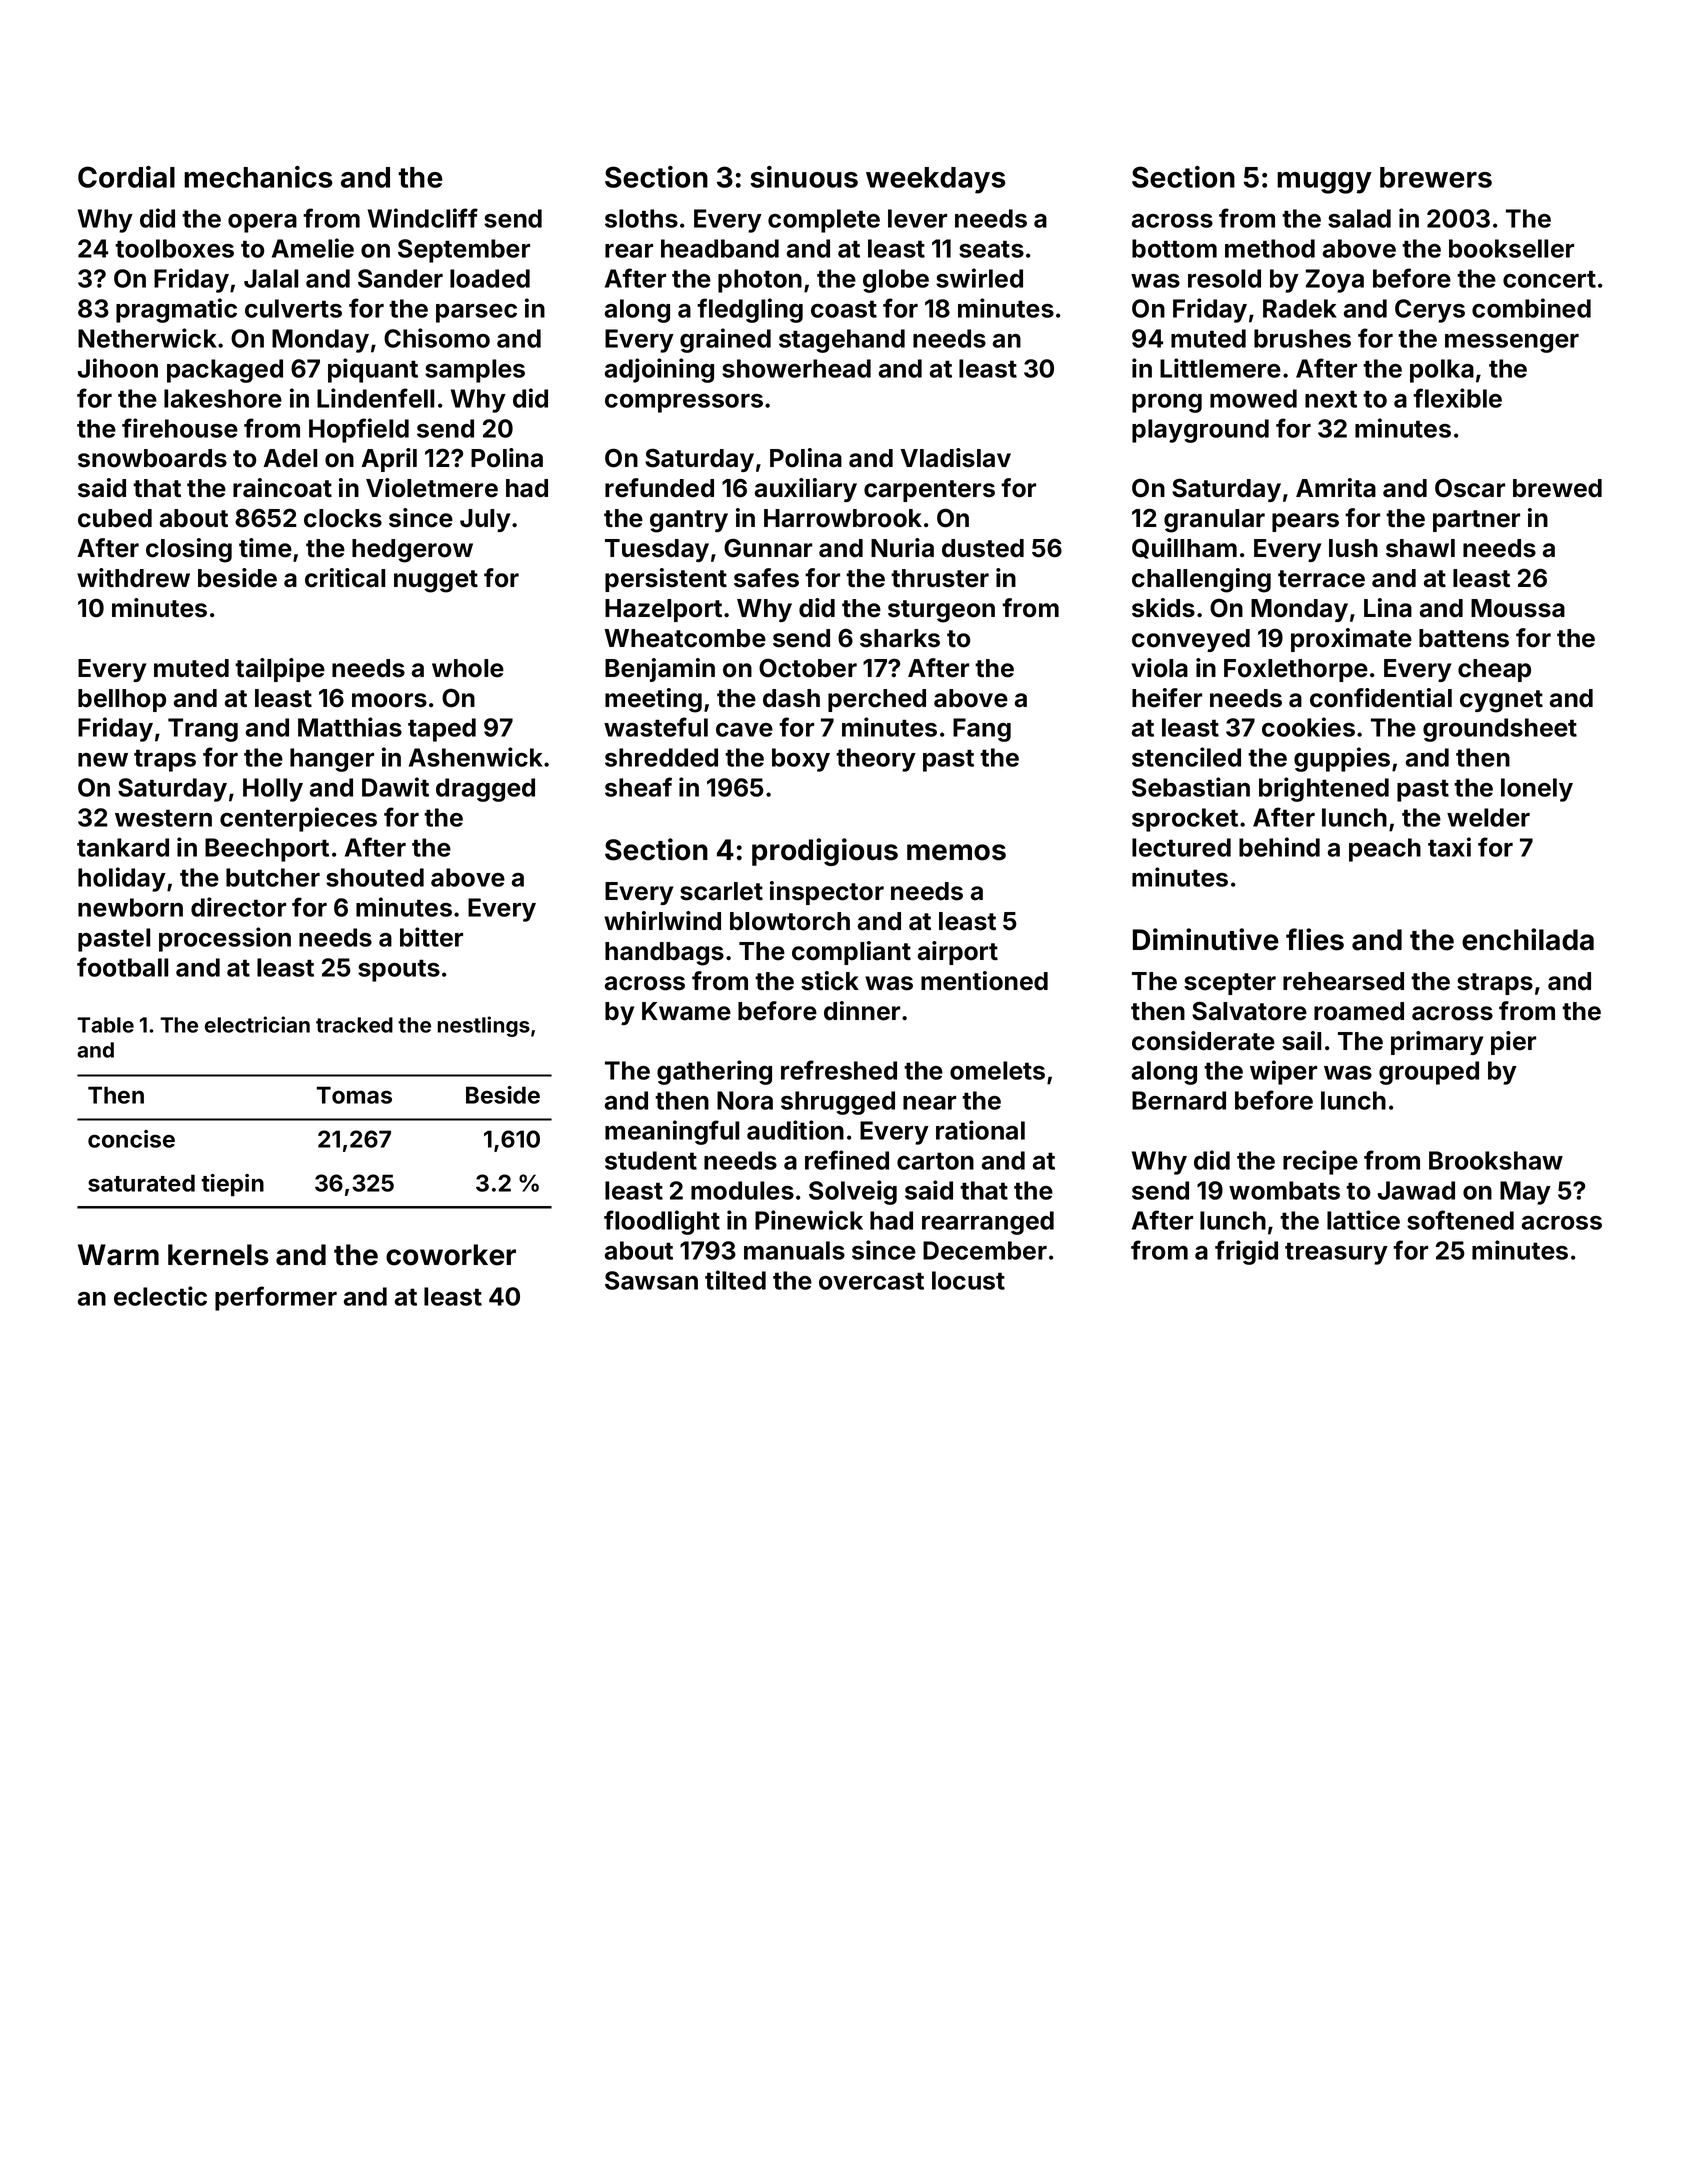  Describe the element at coordinates (131, 1139) in the screenshot. I see `concise` at that location.
